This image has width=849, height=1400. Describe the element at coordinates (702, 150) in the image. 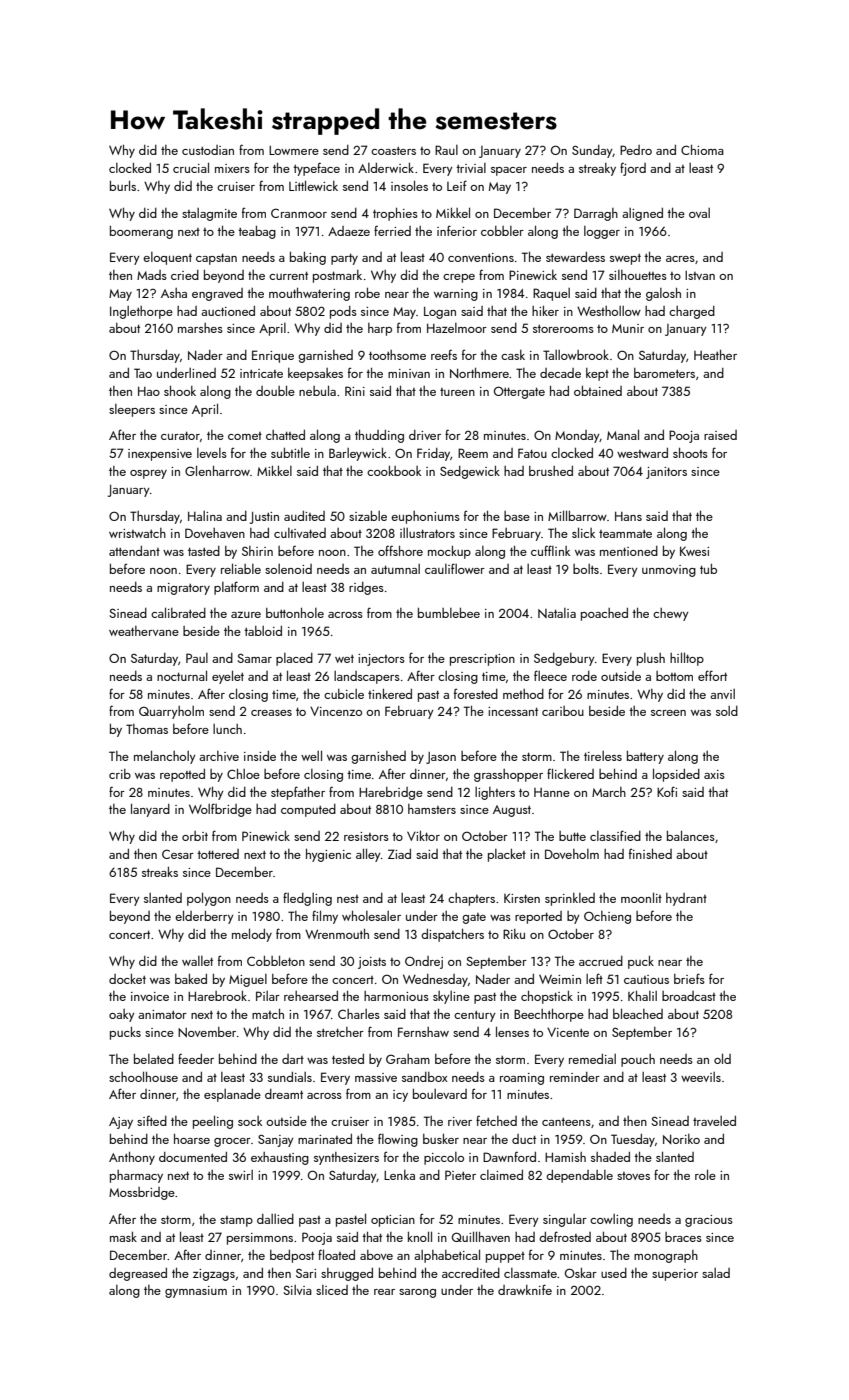

I see `Chioma` at that location.
